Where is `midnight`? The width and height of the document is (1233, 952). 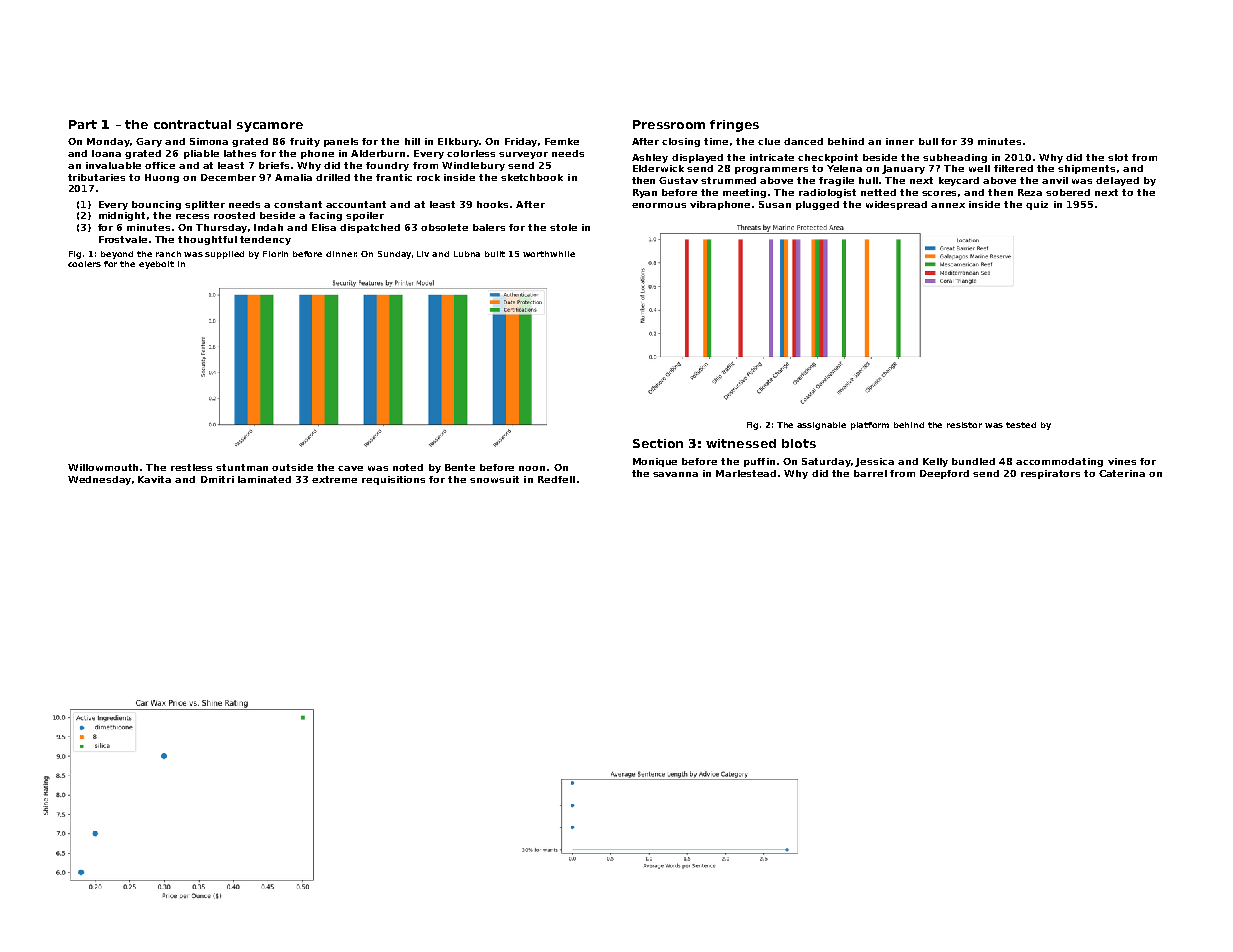 midnight is located at coordinates (122, 216).
